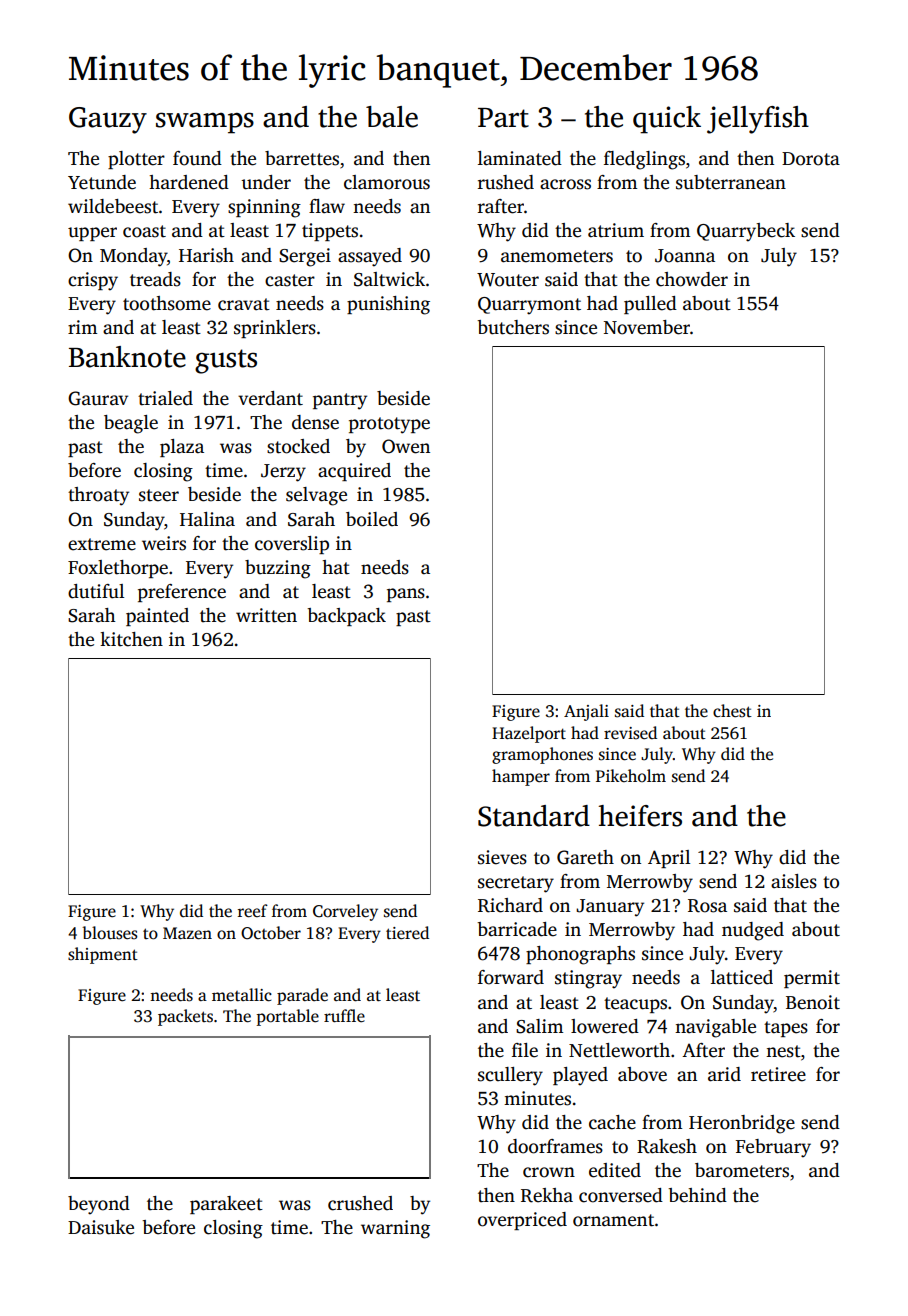 The image size is (908, 1316). Describe the element at coordinates (407, 933) in the screenshot. I see `tiered` at that location.
